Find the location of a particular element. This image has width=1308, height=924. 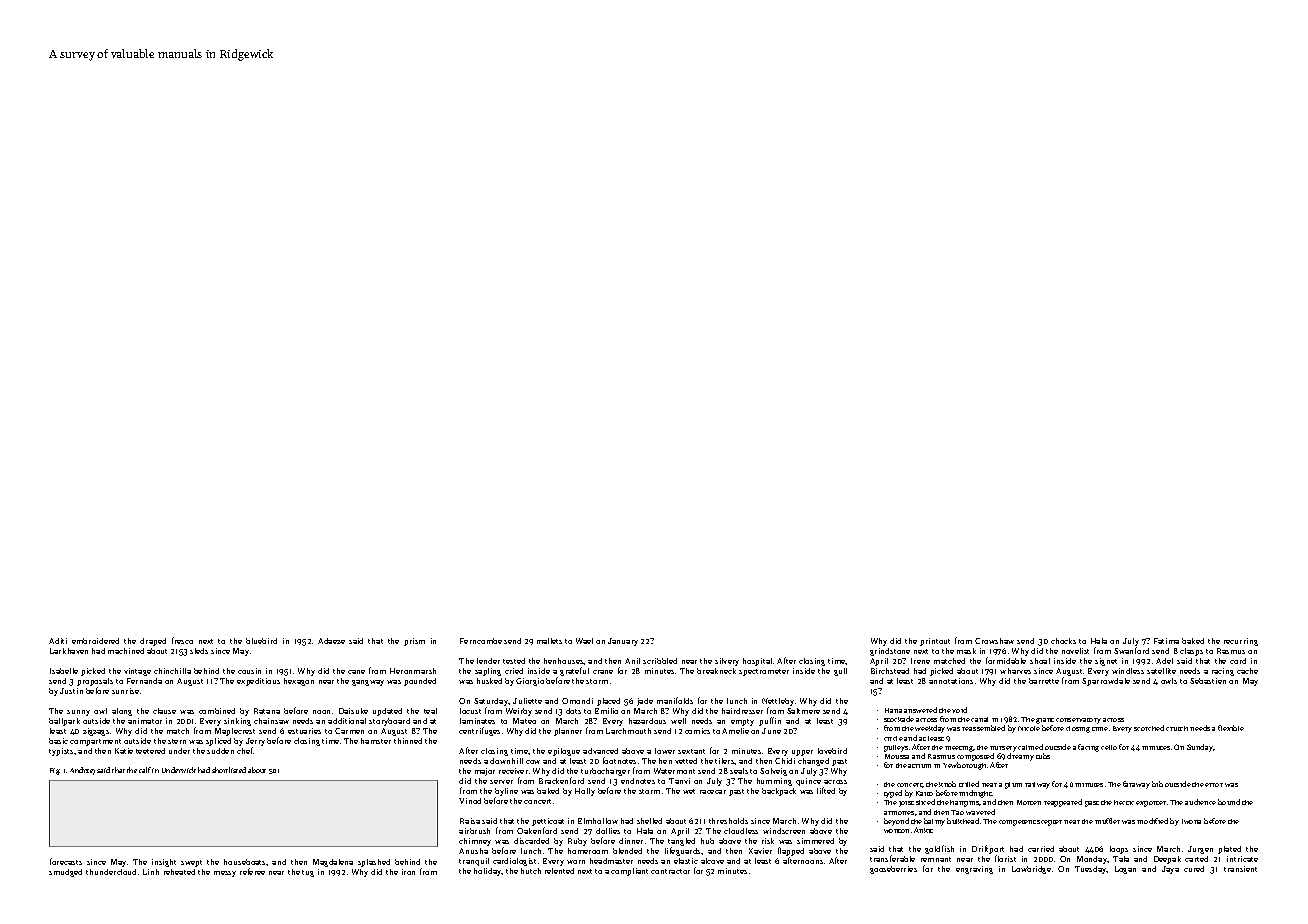

storyboard is located at coordinates (389, 722).
